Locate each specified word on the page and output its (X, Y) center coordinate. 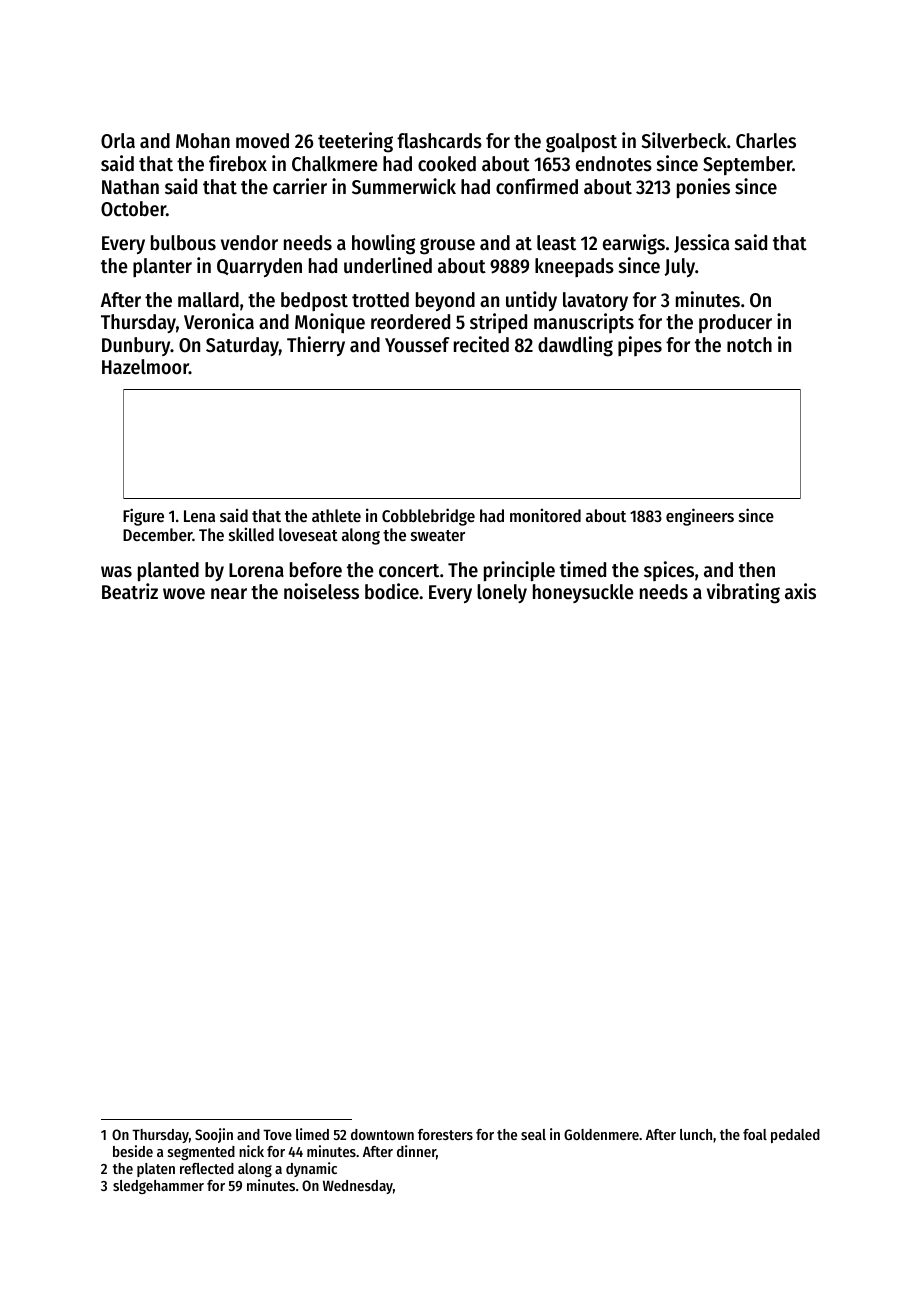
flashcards (439, 141)
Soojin (214, 1135)
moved (262, 141)
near (229, 594)
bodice (392, 591)
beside (133, 1151)
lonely (502, 593)
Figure (143, 517)
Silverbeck (683, 140)
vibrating (743, 593)
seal (533, 1134)
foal (755, 1134)
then (757, 570)
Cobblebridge (428, 517)
